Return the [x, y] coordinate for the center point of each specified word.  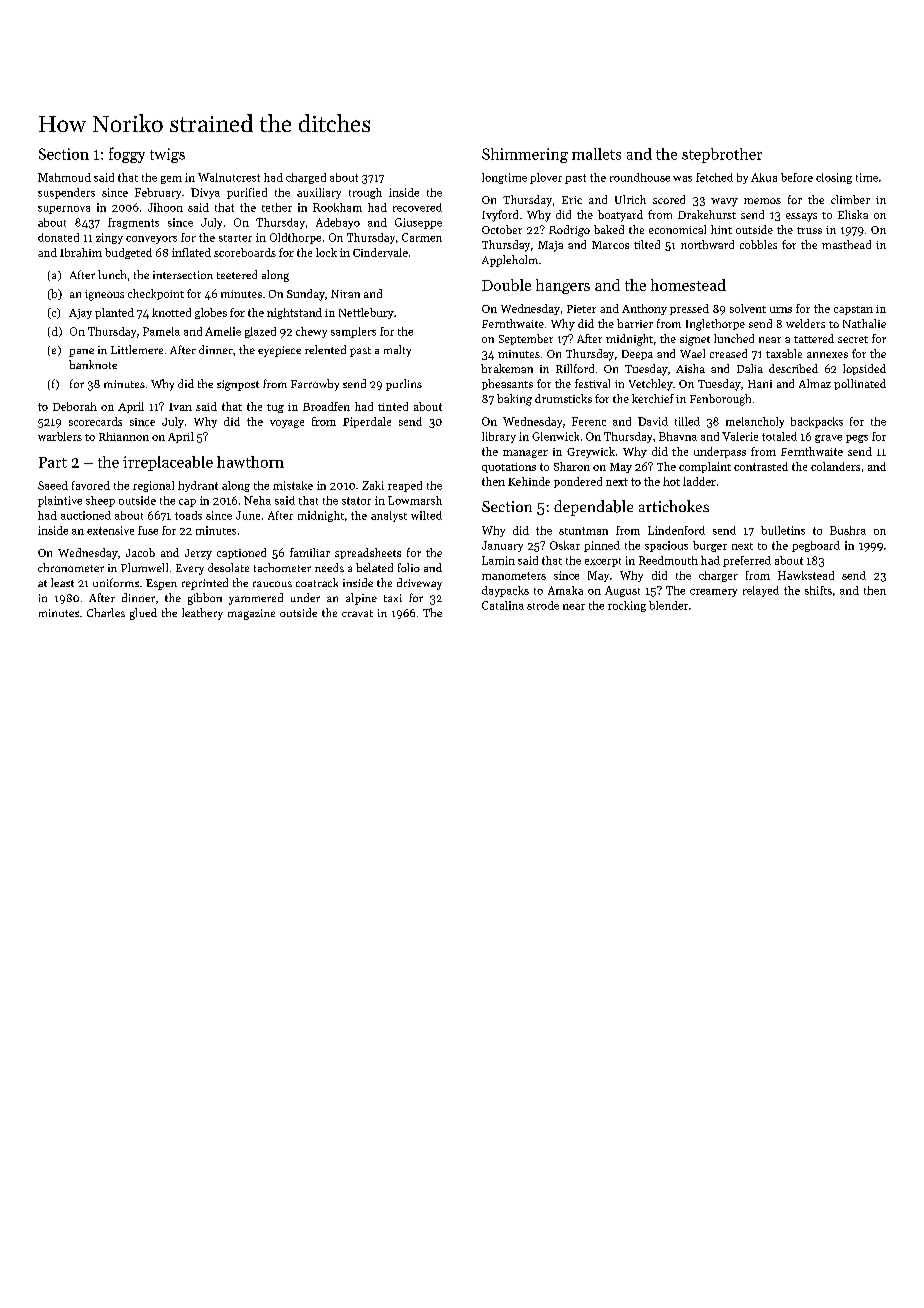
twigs [167, 155]
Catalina [503, 605]
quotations [509, 468]
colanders [835, 466]
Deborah [75, 406]
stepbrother [722, 155]
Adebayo [338, 223]
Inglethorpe [715, 325]
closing [834, 178]
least [62, 582]
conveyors [151, 240]
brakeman [507, 368]
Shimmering [525, 155]
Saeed [53, 485]
